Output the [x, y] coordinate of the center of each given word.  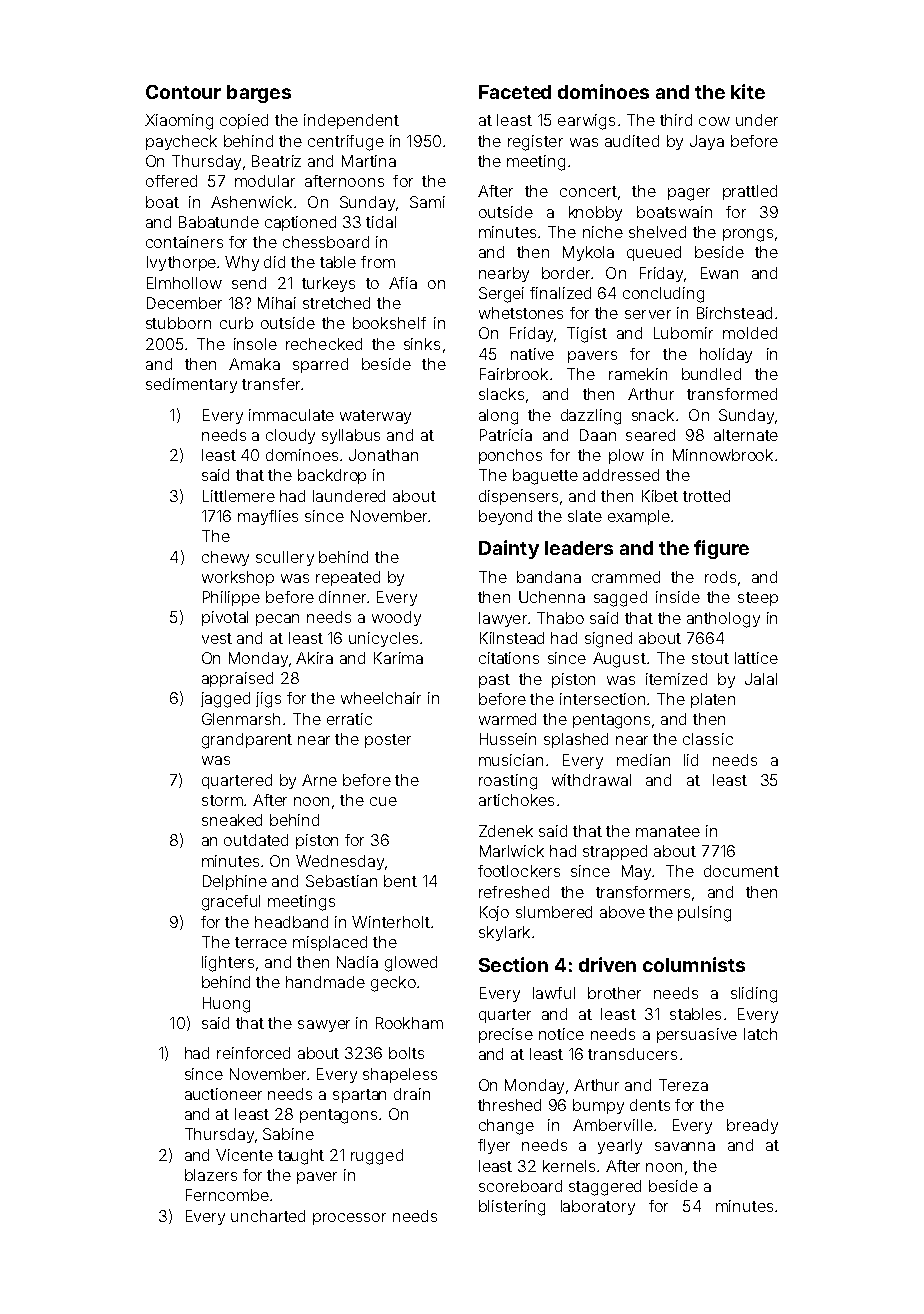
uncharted [268, 1216]
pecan [277, 620]
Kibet [660, 496]
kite [748, 91]
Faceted [515, 92]
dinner [342, 597]
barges [259, 94]
